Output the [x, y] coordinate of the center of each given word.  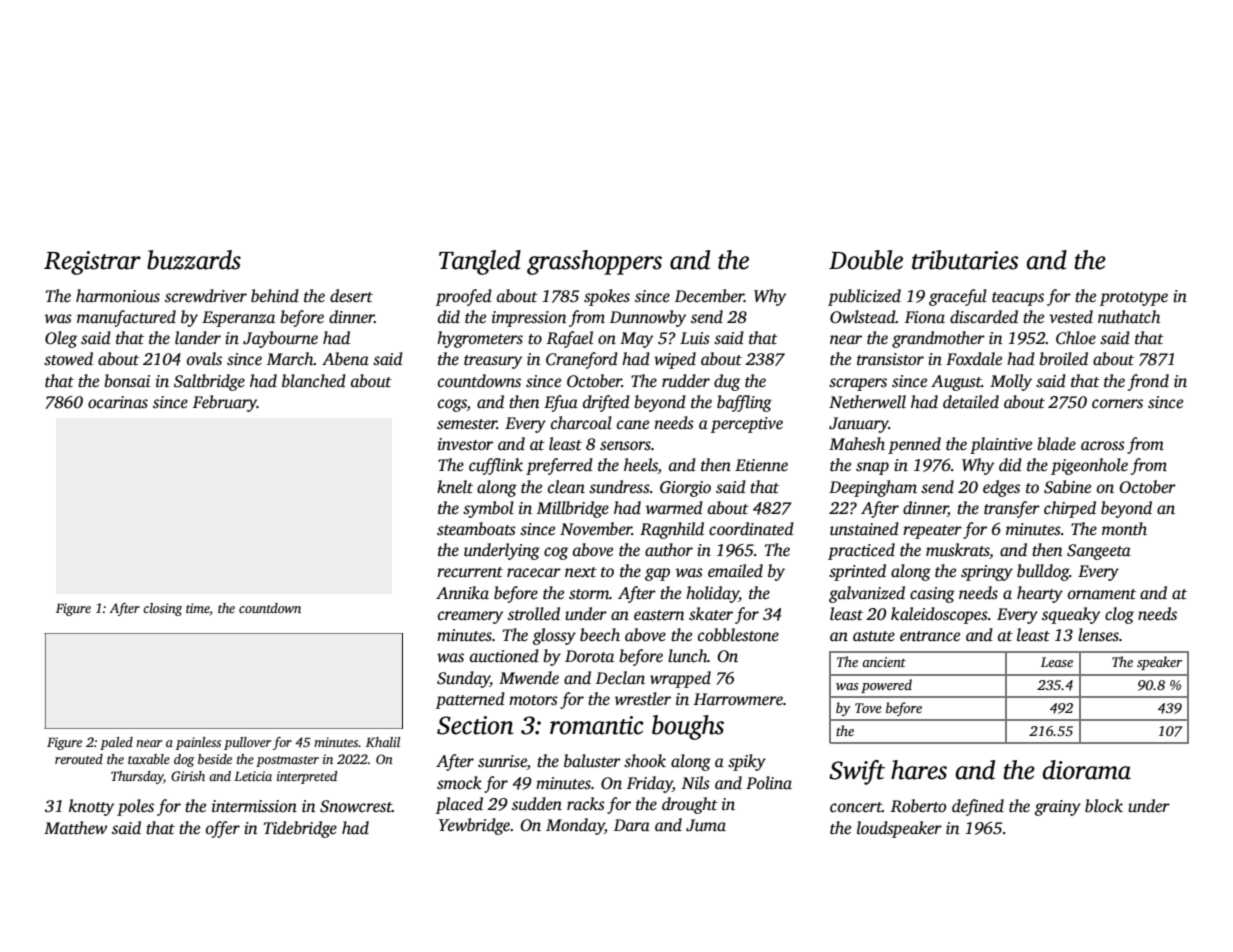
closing [162, 609]
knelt [455, 487]
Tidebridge [300, 829]
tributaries [965, 260]
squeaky [1071, 615]
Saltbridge [209, 382]
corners [1117, 404]
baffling [744, 403]
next [581, 572]
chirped [1070, 509]
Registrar [92, 263]
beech [600, 635]
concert [856, 807]
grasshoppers [594, 262]
